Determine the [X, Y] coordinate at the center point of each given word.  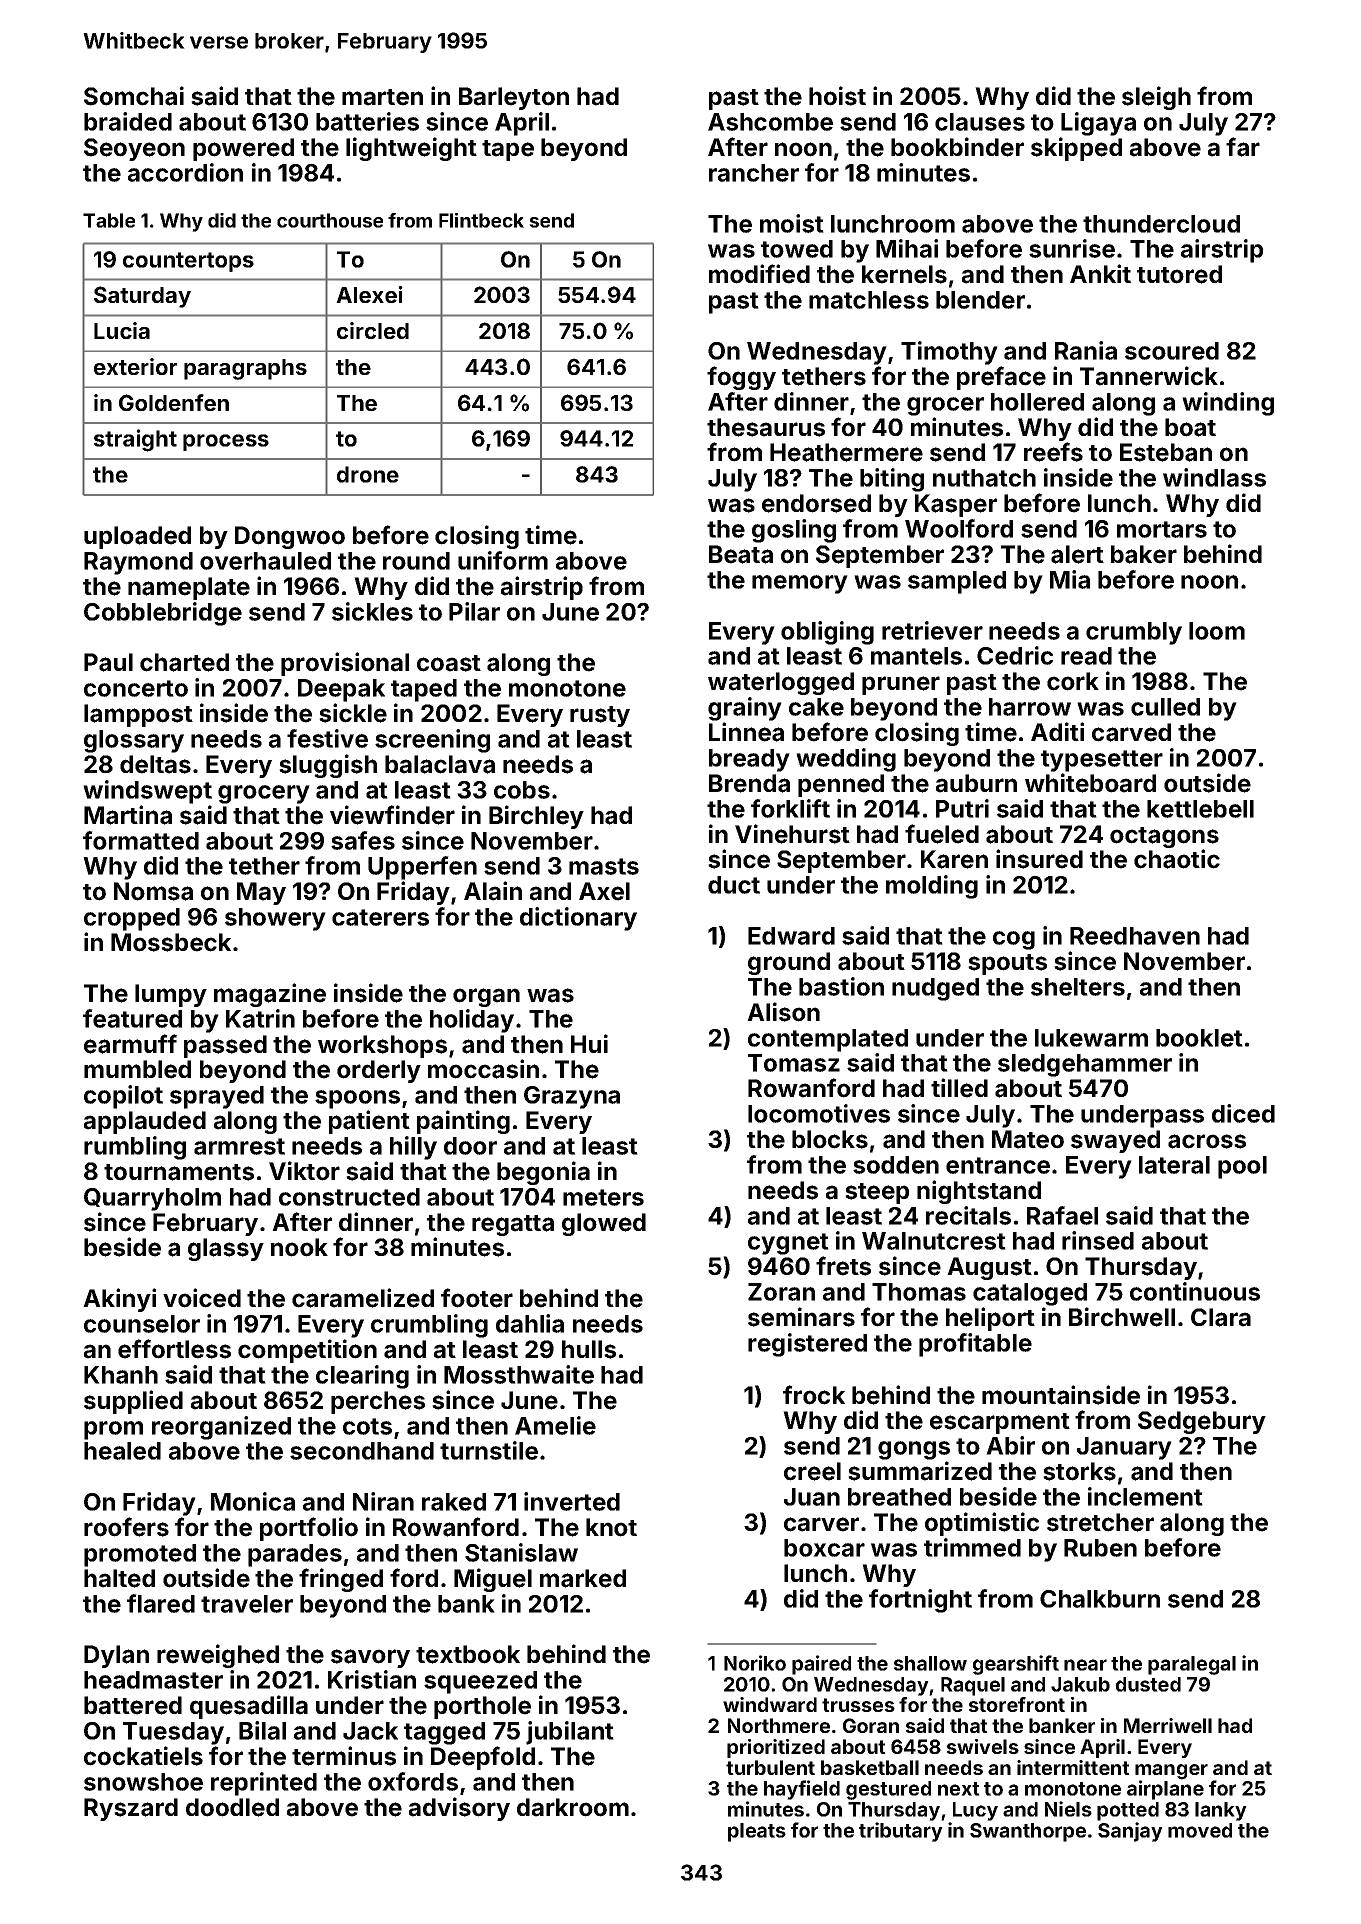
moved [1200, 1830]
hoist [837, 96]
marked [583, 1578]
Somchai [134, 96]
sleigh [1156, 98]
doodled [232, 1807]
